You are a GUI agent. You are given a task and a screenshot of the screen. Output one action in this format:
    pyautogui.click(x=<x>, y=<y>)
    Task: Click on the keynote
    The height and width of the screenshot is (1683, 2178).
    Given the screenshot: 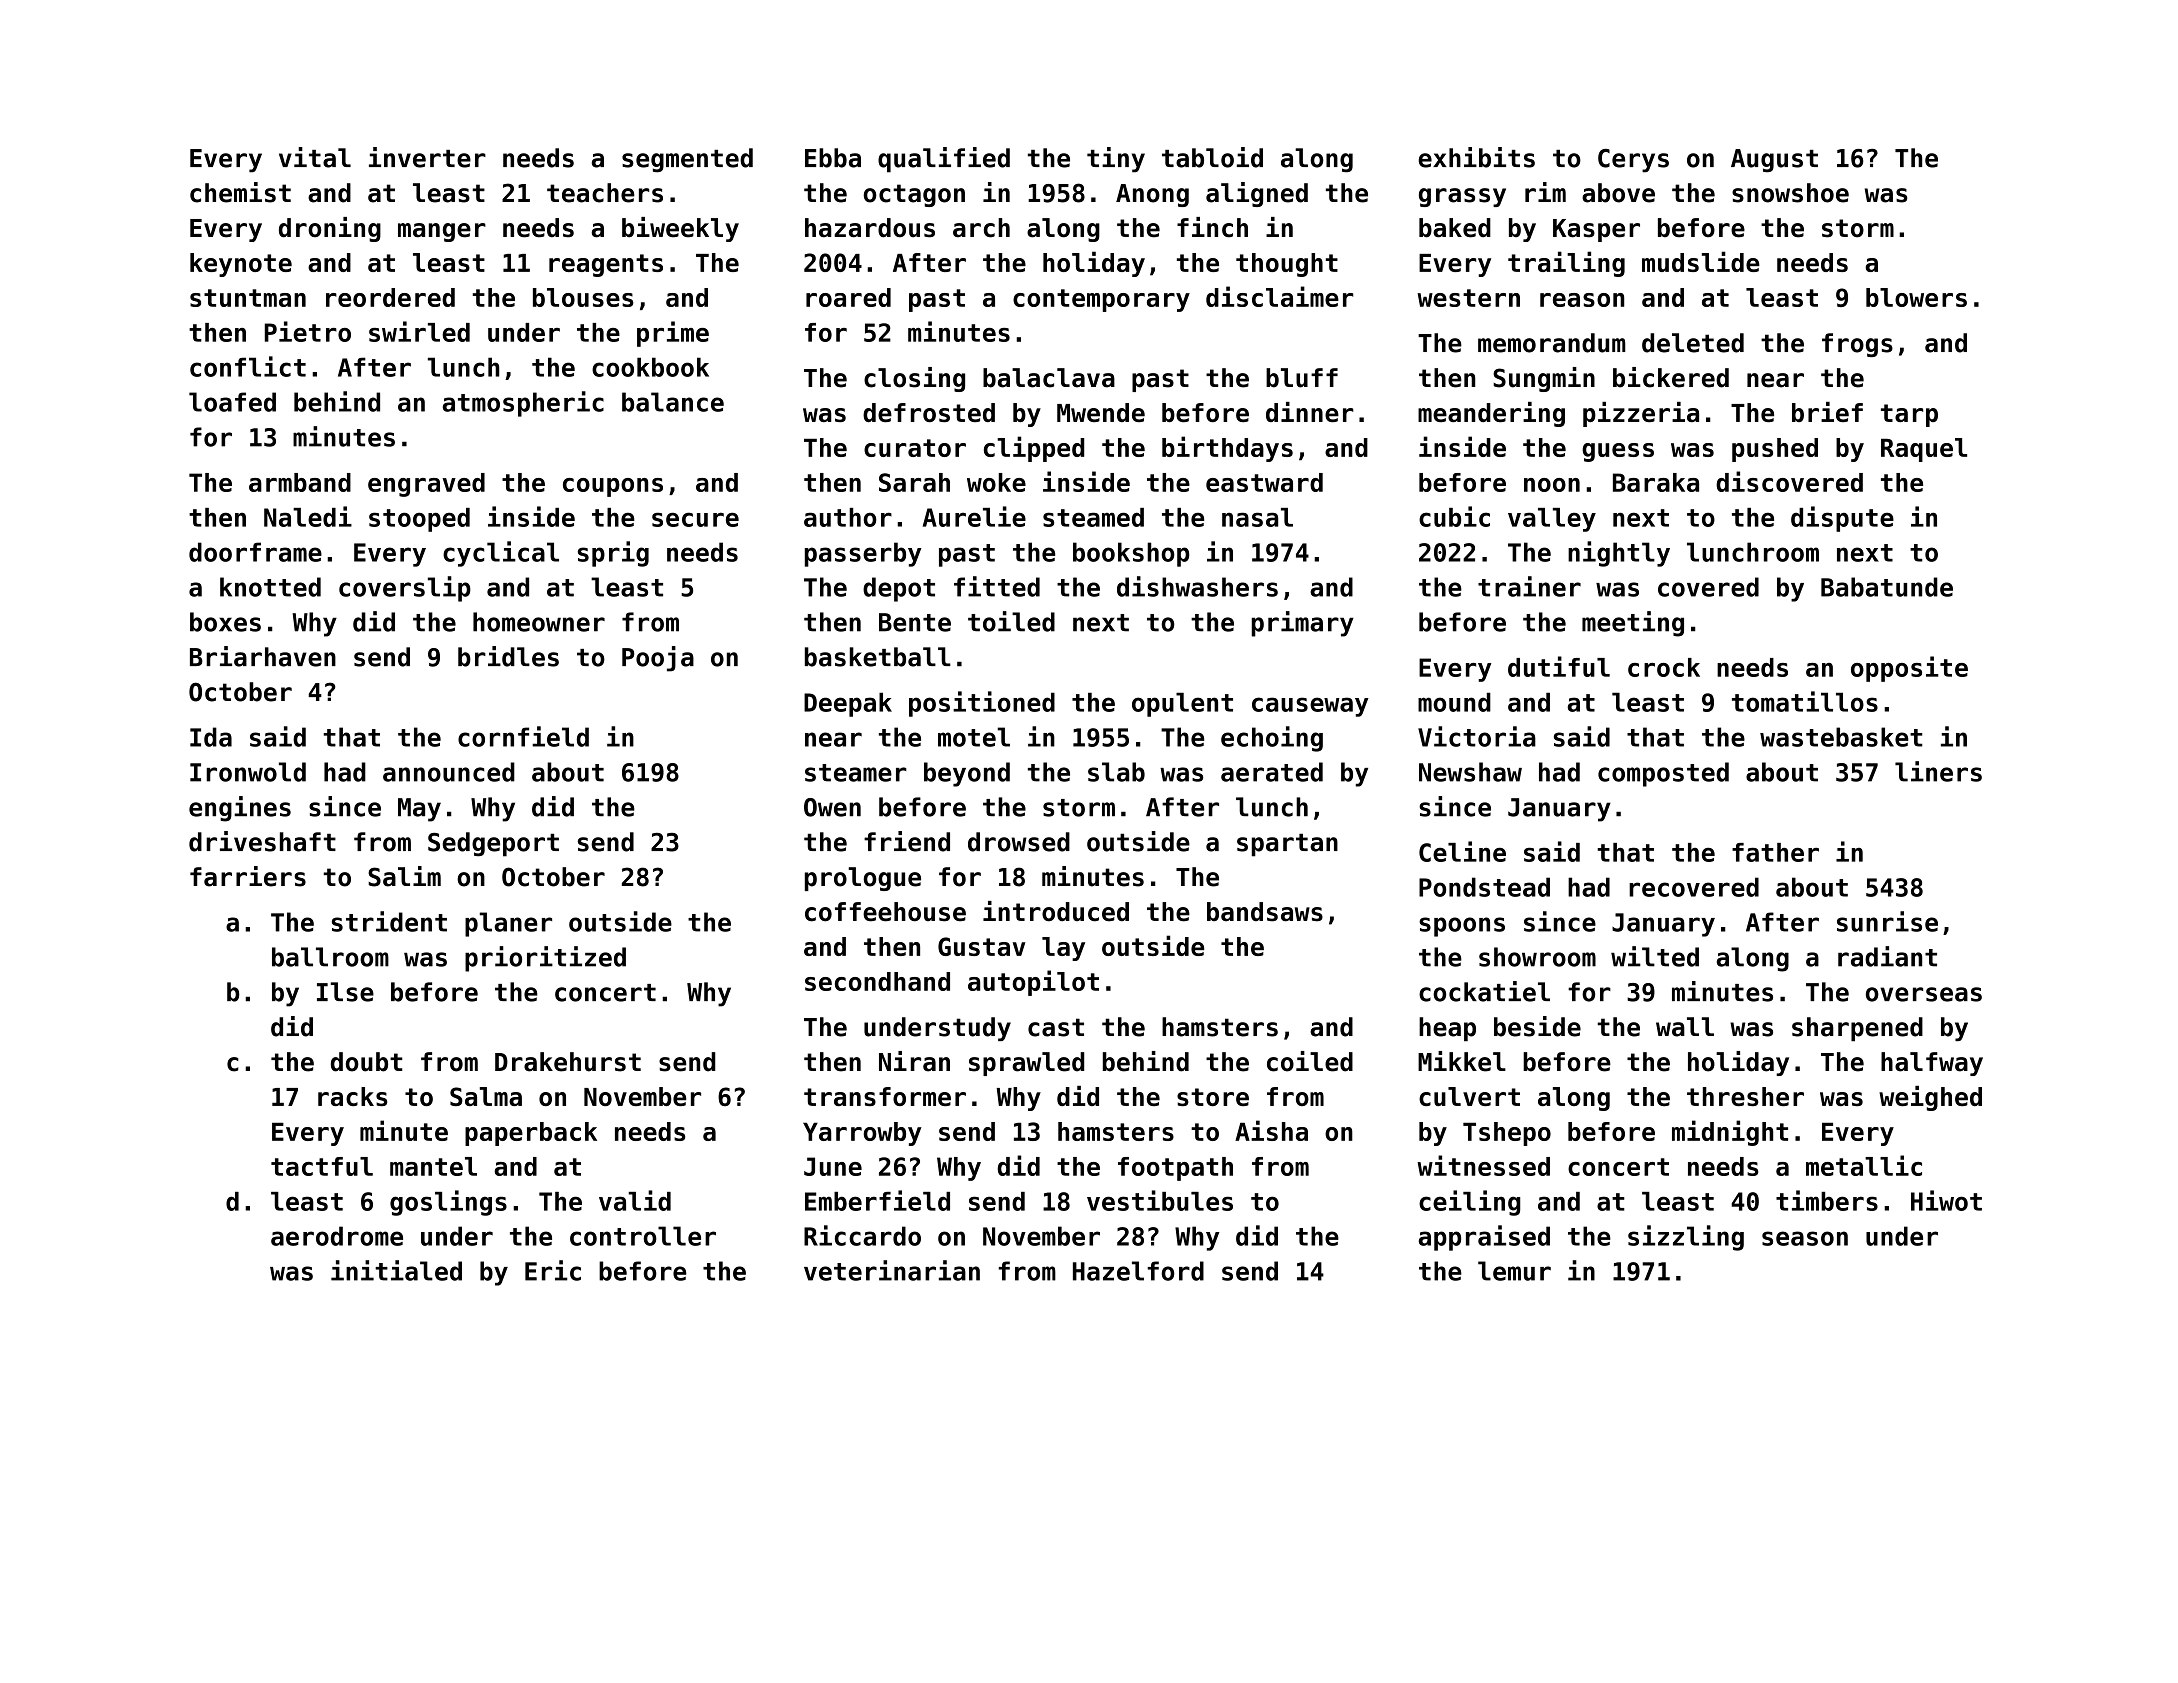 What is the action you would take?
    pyautogui.click(x=241, y=265)
